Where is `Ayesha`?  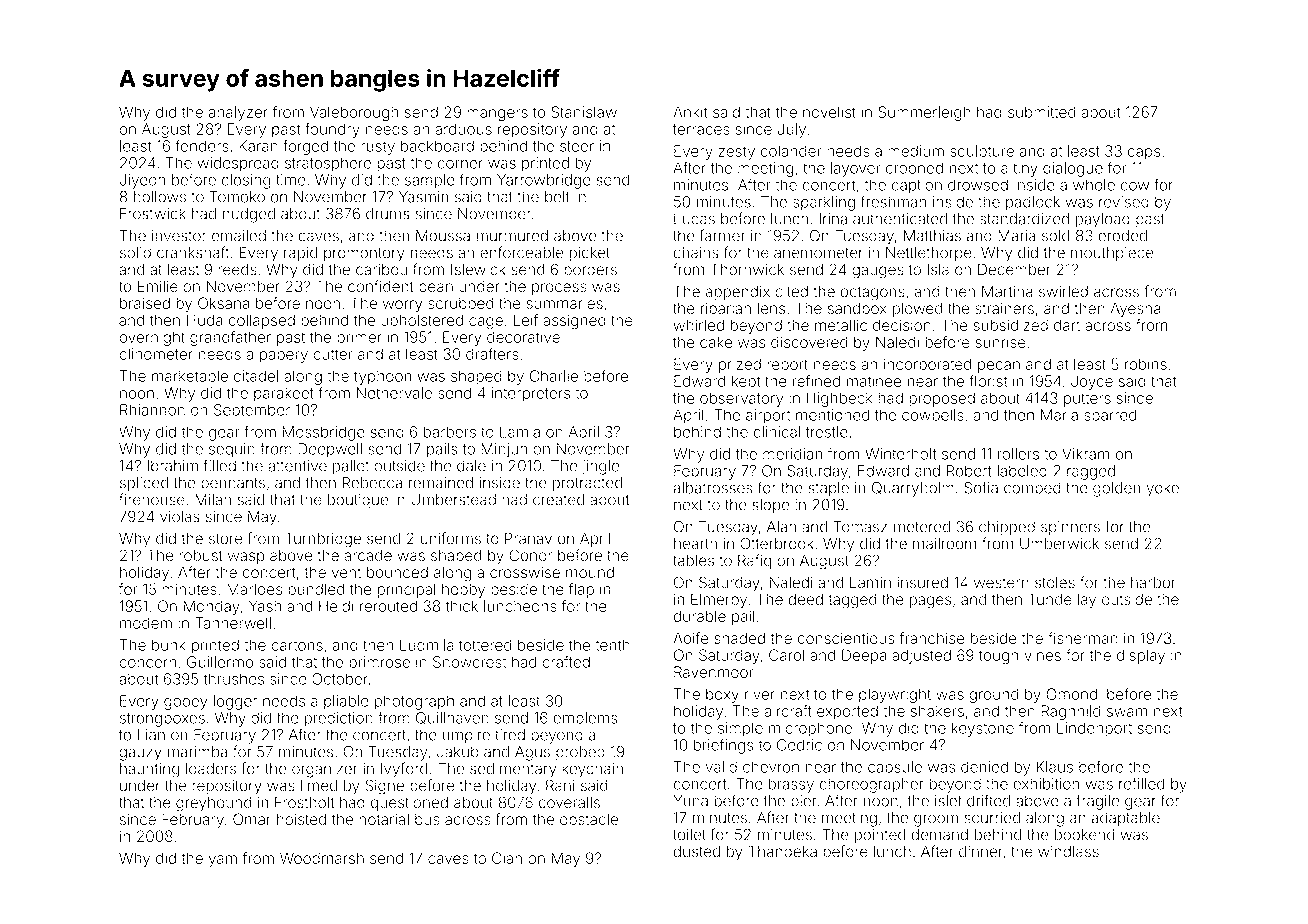
Ayesha is located at coordinates (1135, 310).
